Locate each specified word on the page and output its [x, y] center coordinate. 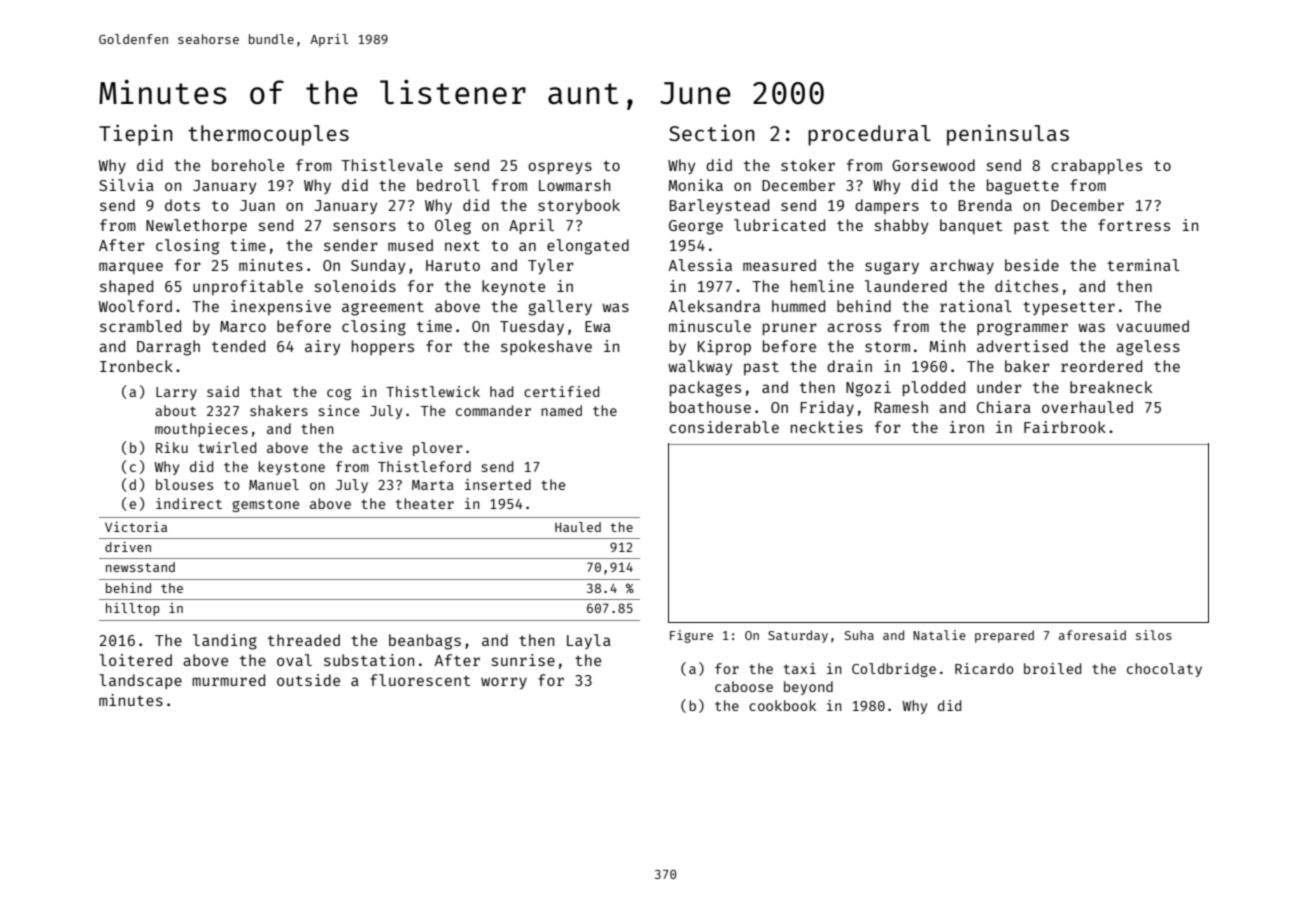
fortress [1134, 225]
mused [410, 245]
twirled [227, 447]
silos [1154, 635]
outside [308, 680]
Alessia [700, 265]
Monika [695, 185]
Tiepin [136, 135]
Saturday [798, 636]
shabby [901, 226]
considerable [724, 427]
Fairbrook [1065, 427]
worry [504, 683]
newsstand [140, 567]
